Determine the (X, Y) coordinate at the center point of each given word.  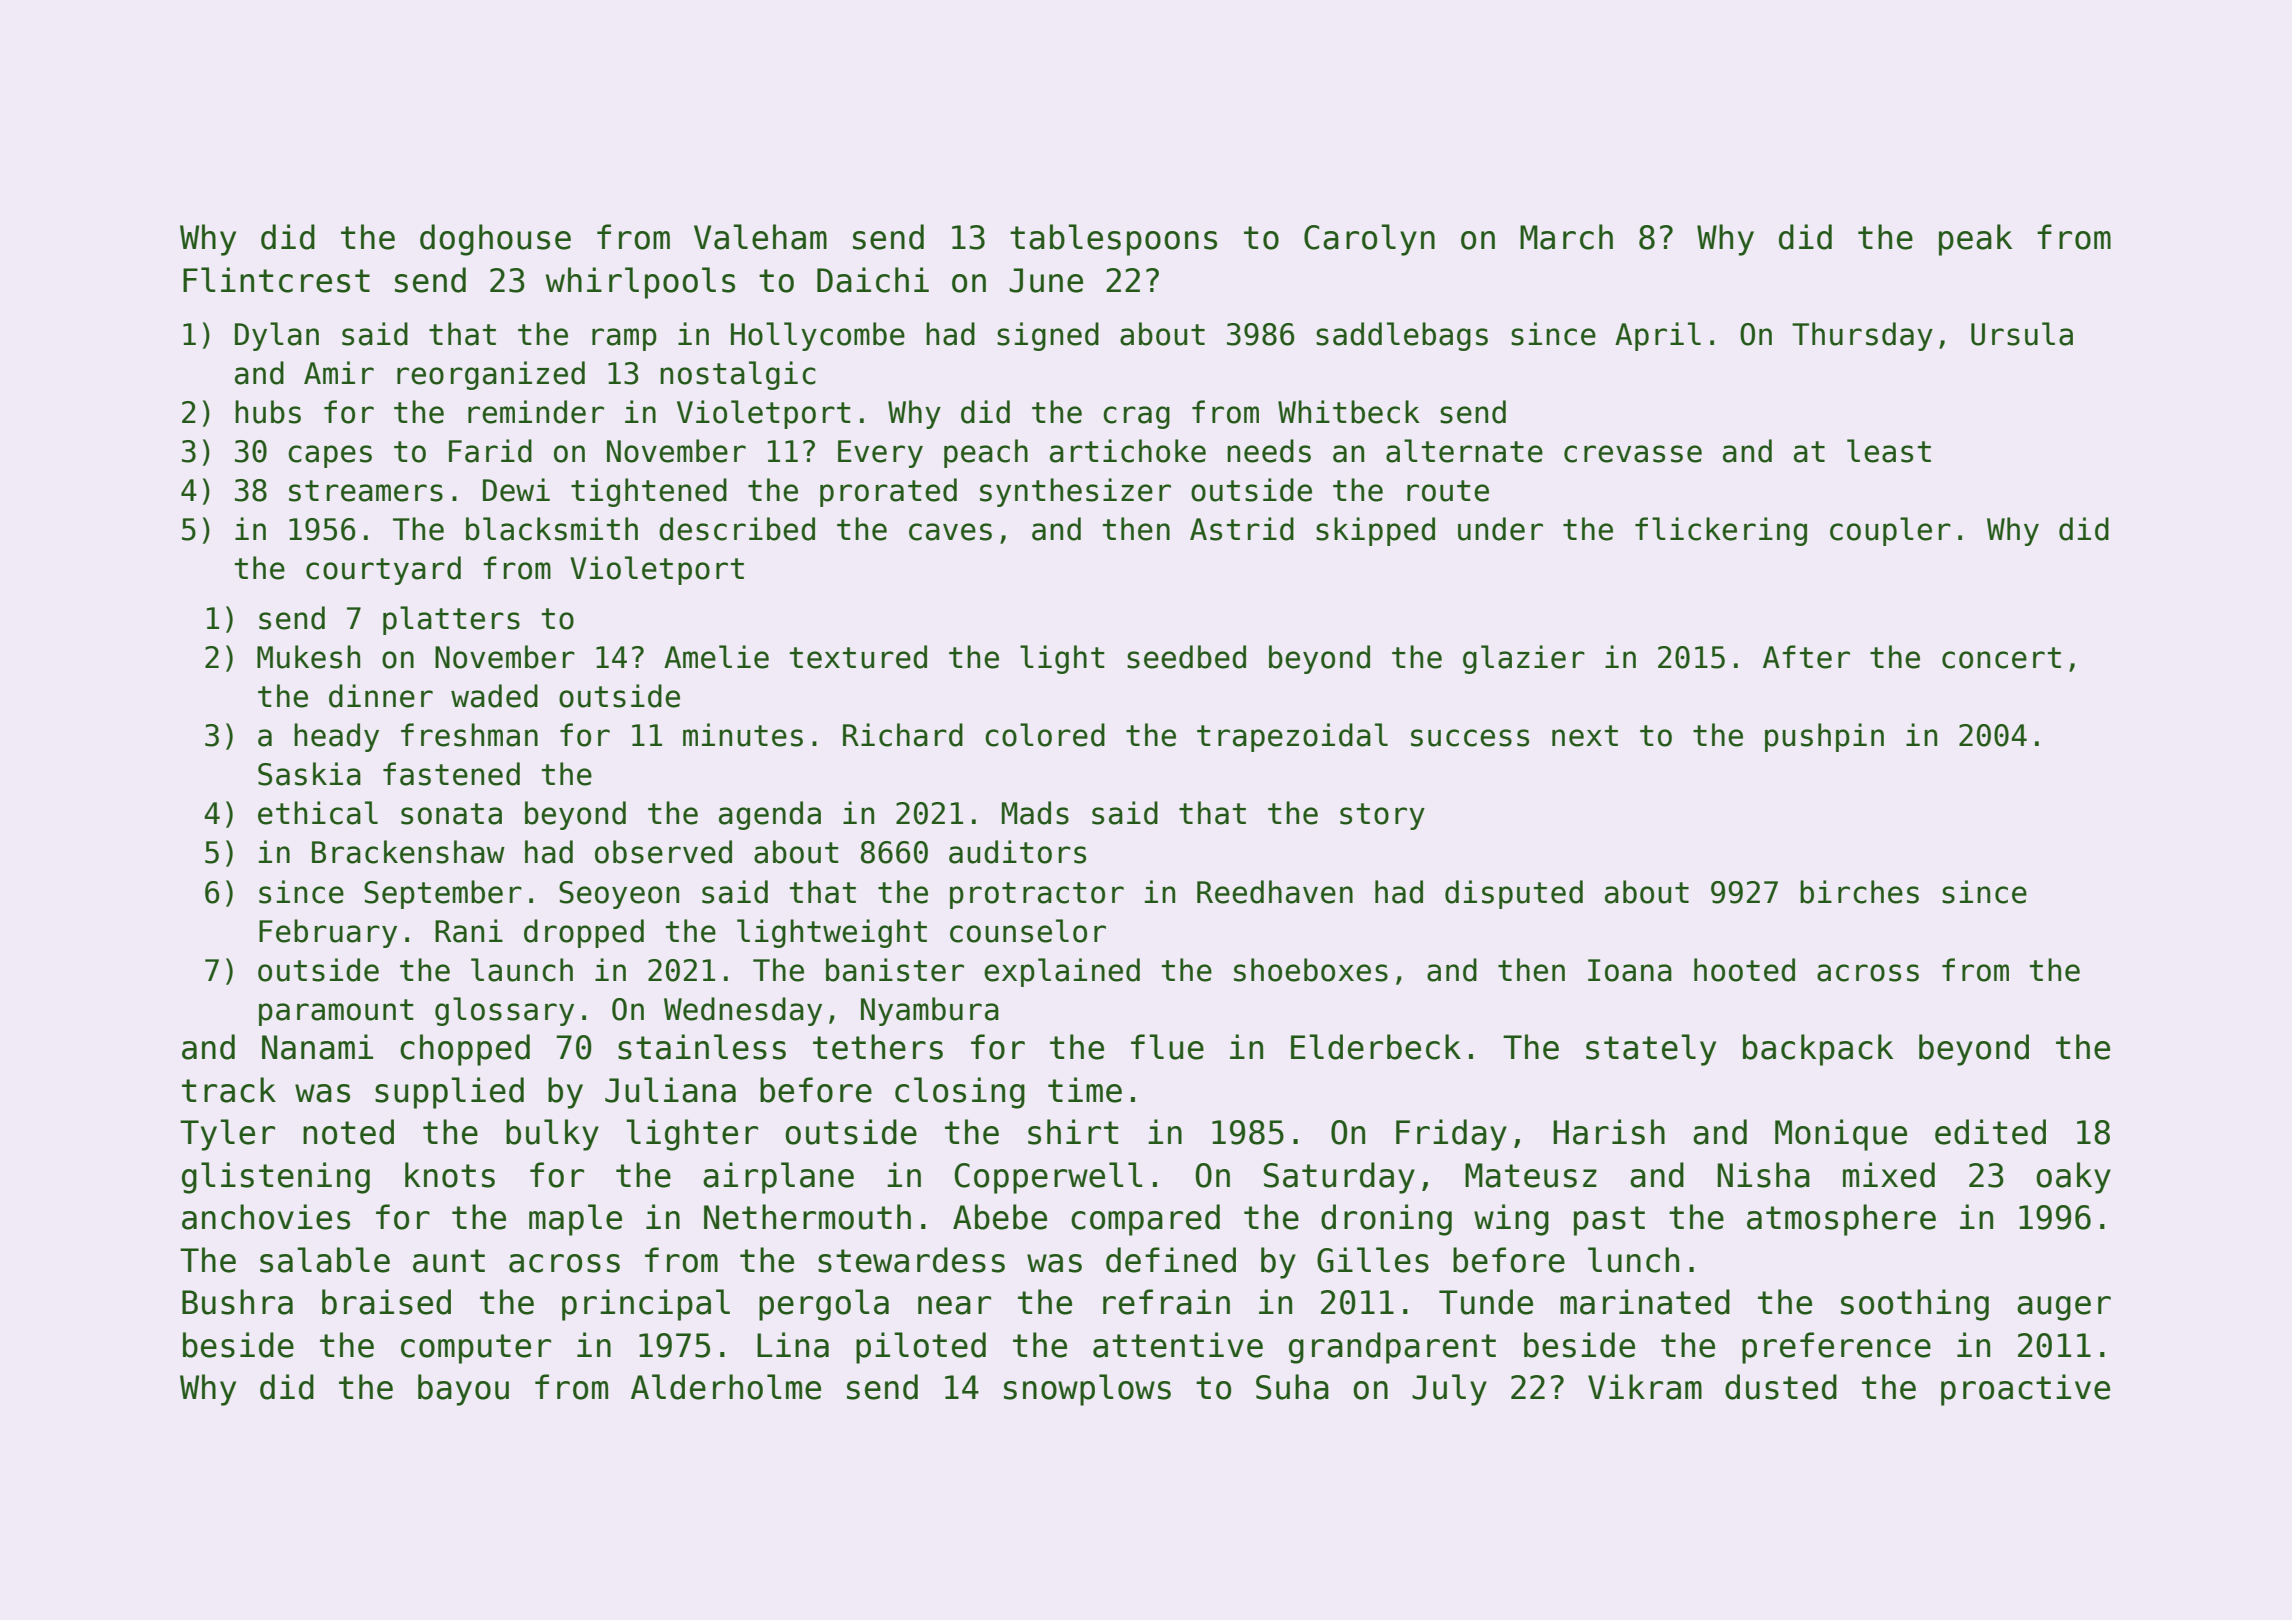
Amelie (716, 657)
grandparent (1392, 1348)
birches (1859, 892)
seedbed (1186, 657)
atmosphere (1841, 1220)
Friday (1451, 1135)
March (1566, 237)
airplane (778, 1178)
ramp (624, 339)
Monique (1841, 1135)
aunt (449, 1261)
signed (1048, 336)
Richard (903, 735)
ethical (318, 813)
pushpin (1824, 737)
